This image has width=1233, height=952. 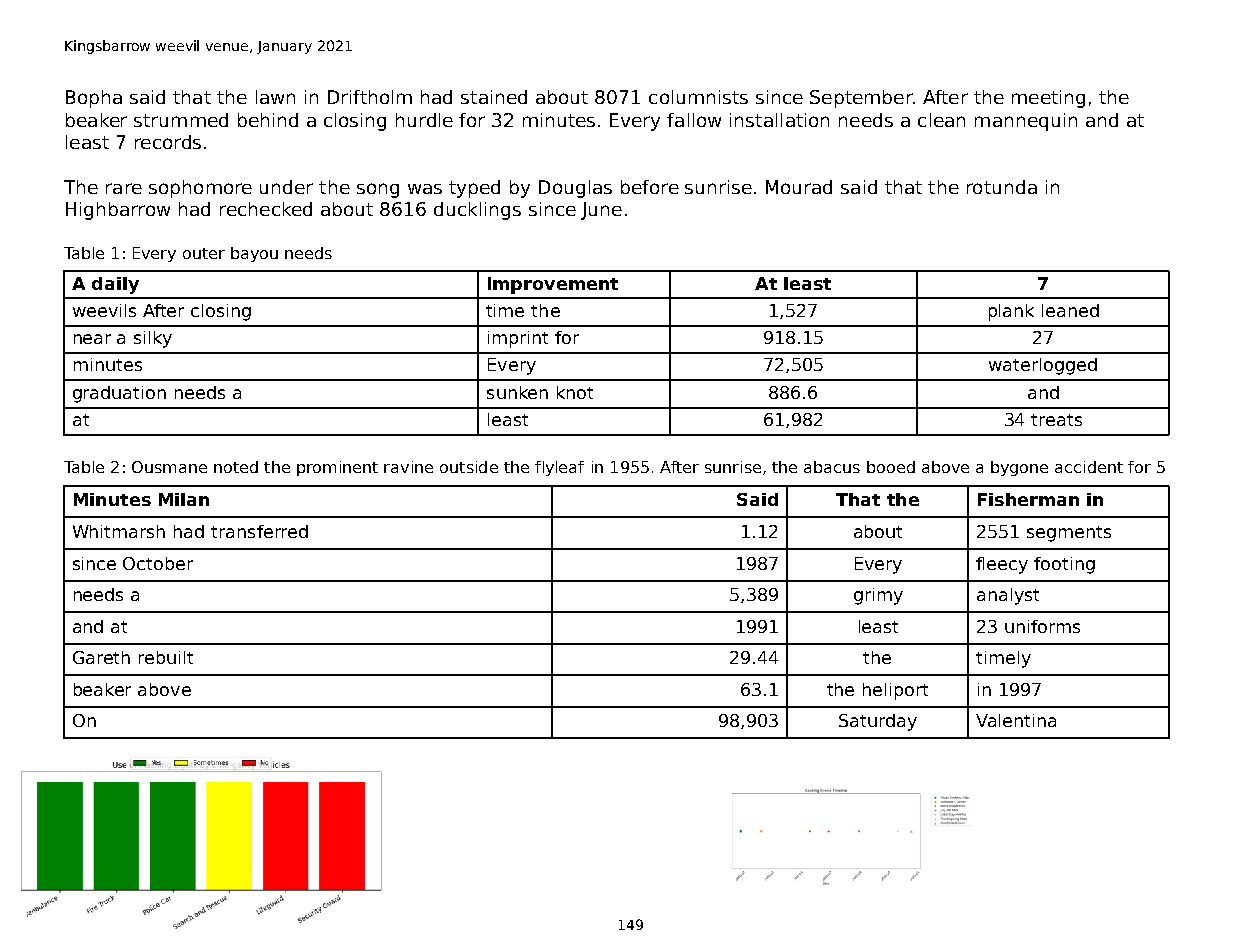 What do you see at coordinates (337, 468) in the image?
I see `prominent` at bounding box center [337, 468].
